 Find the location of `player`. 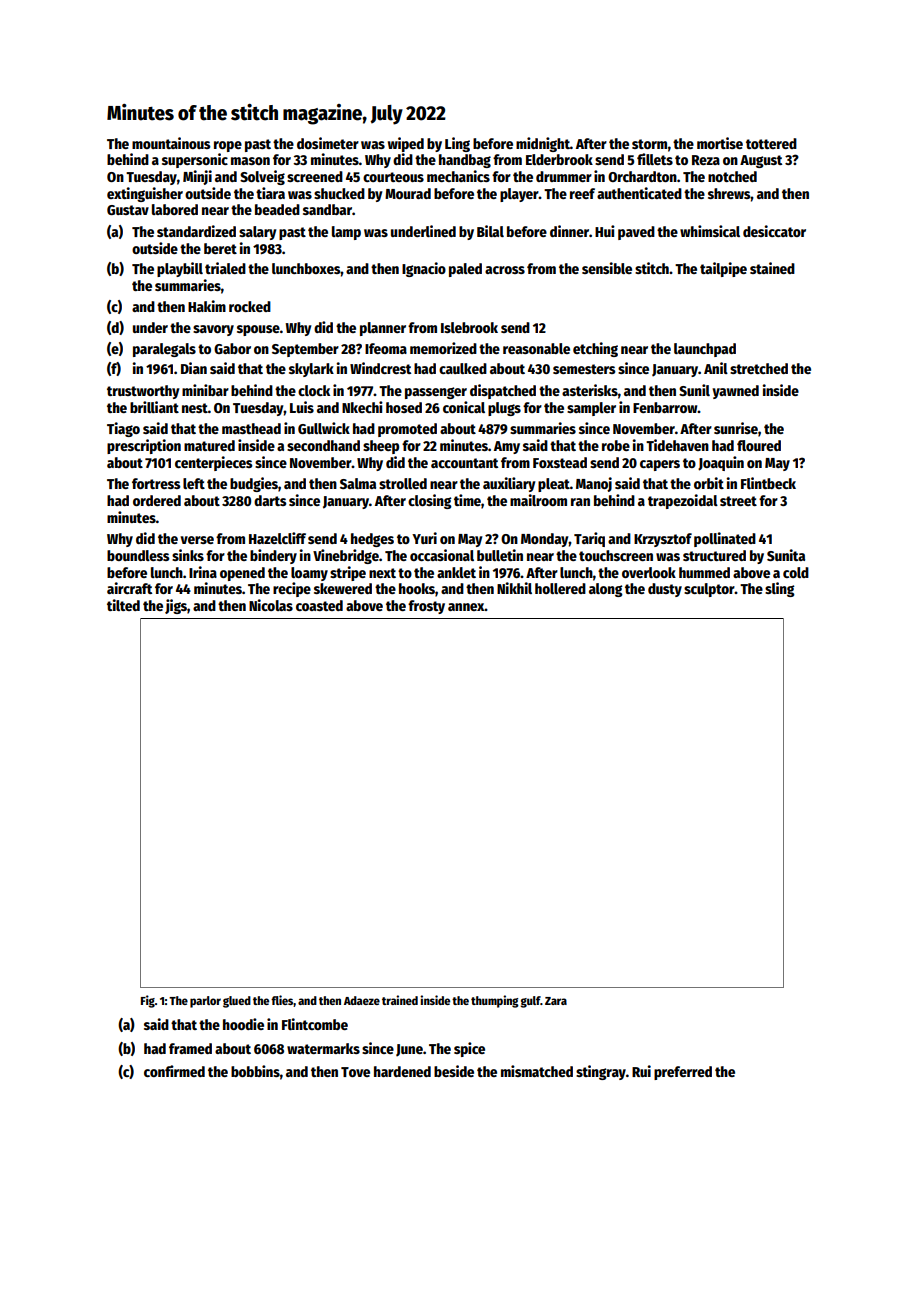

player is located at coordinates (519, 195).
